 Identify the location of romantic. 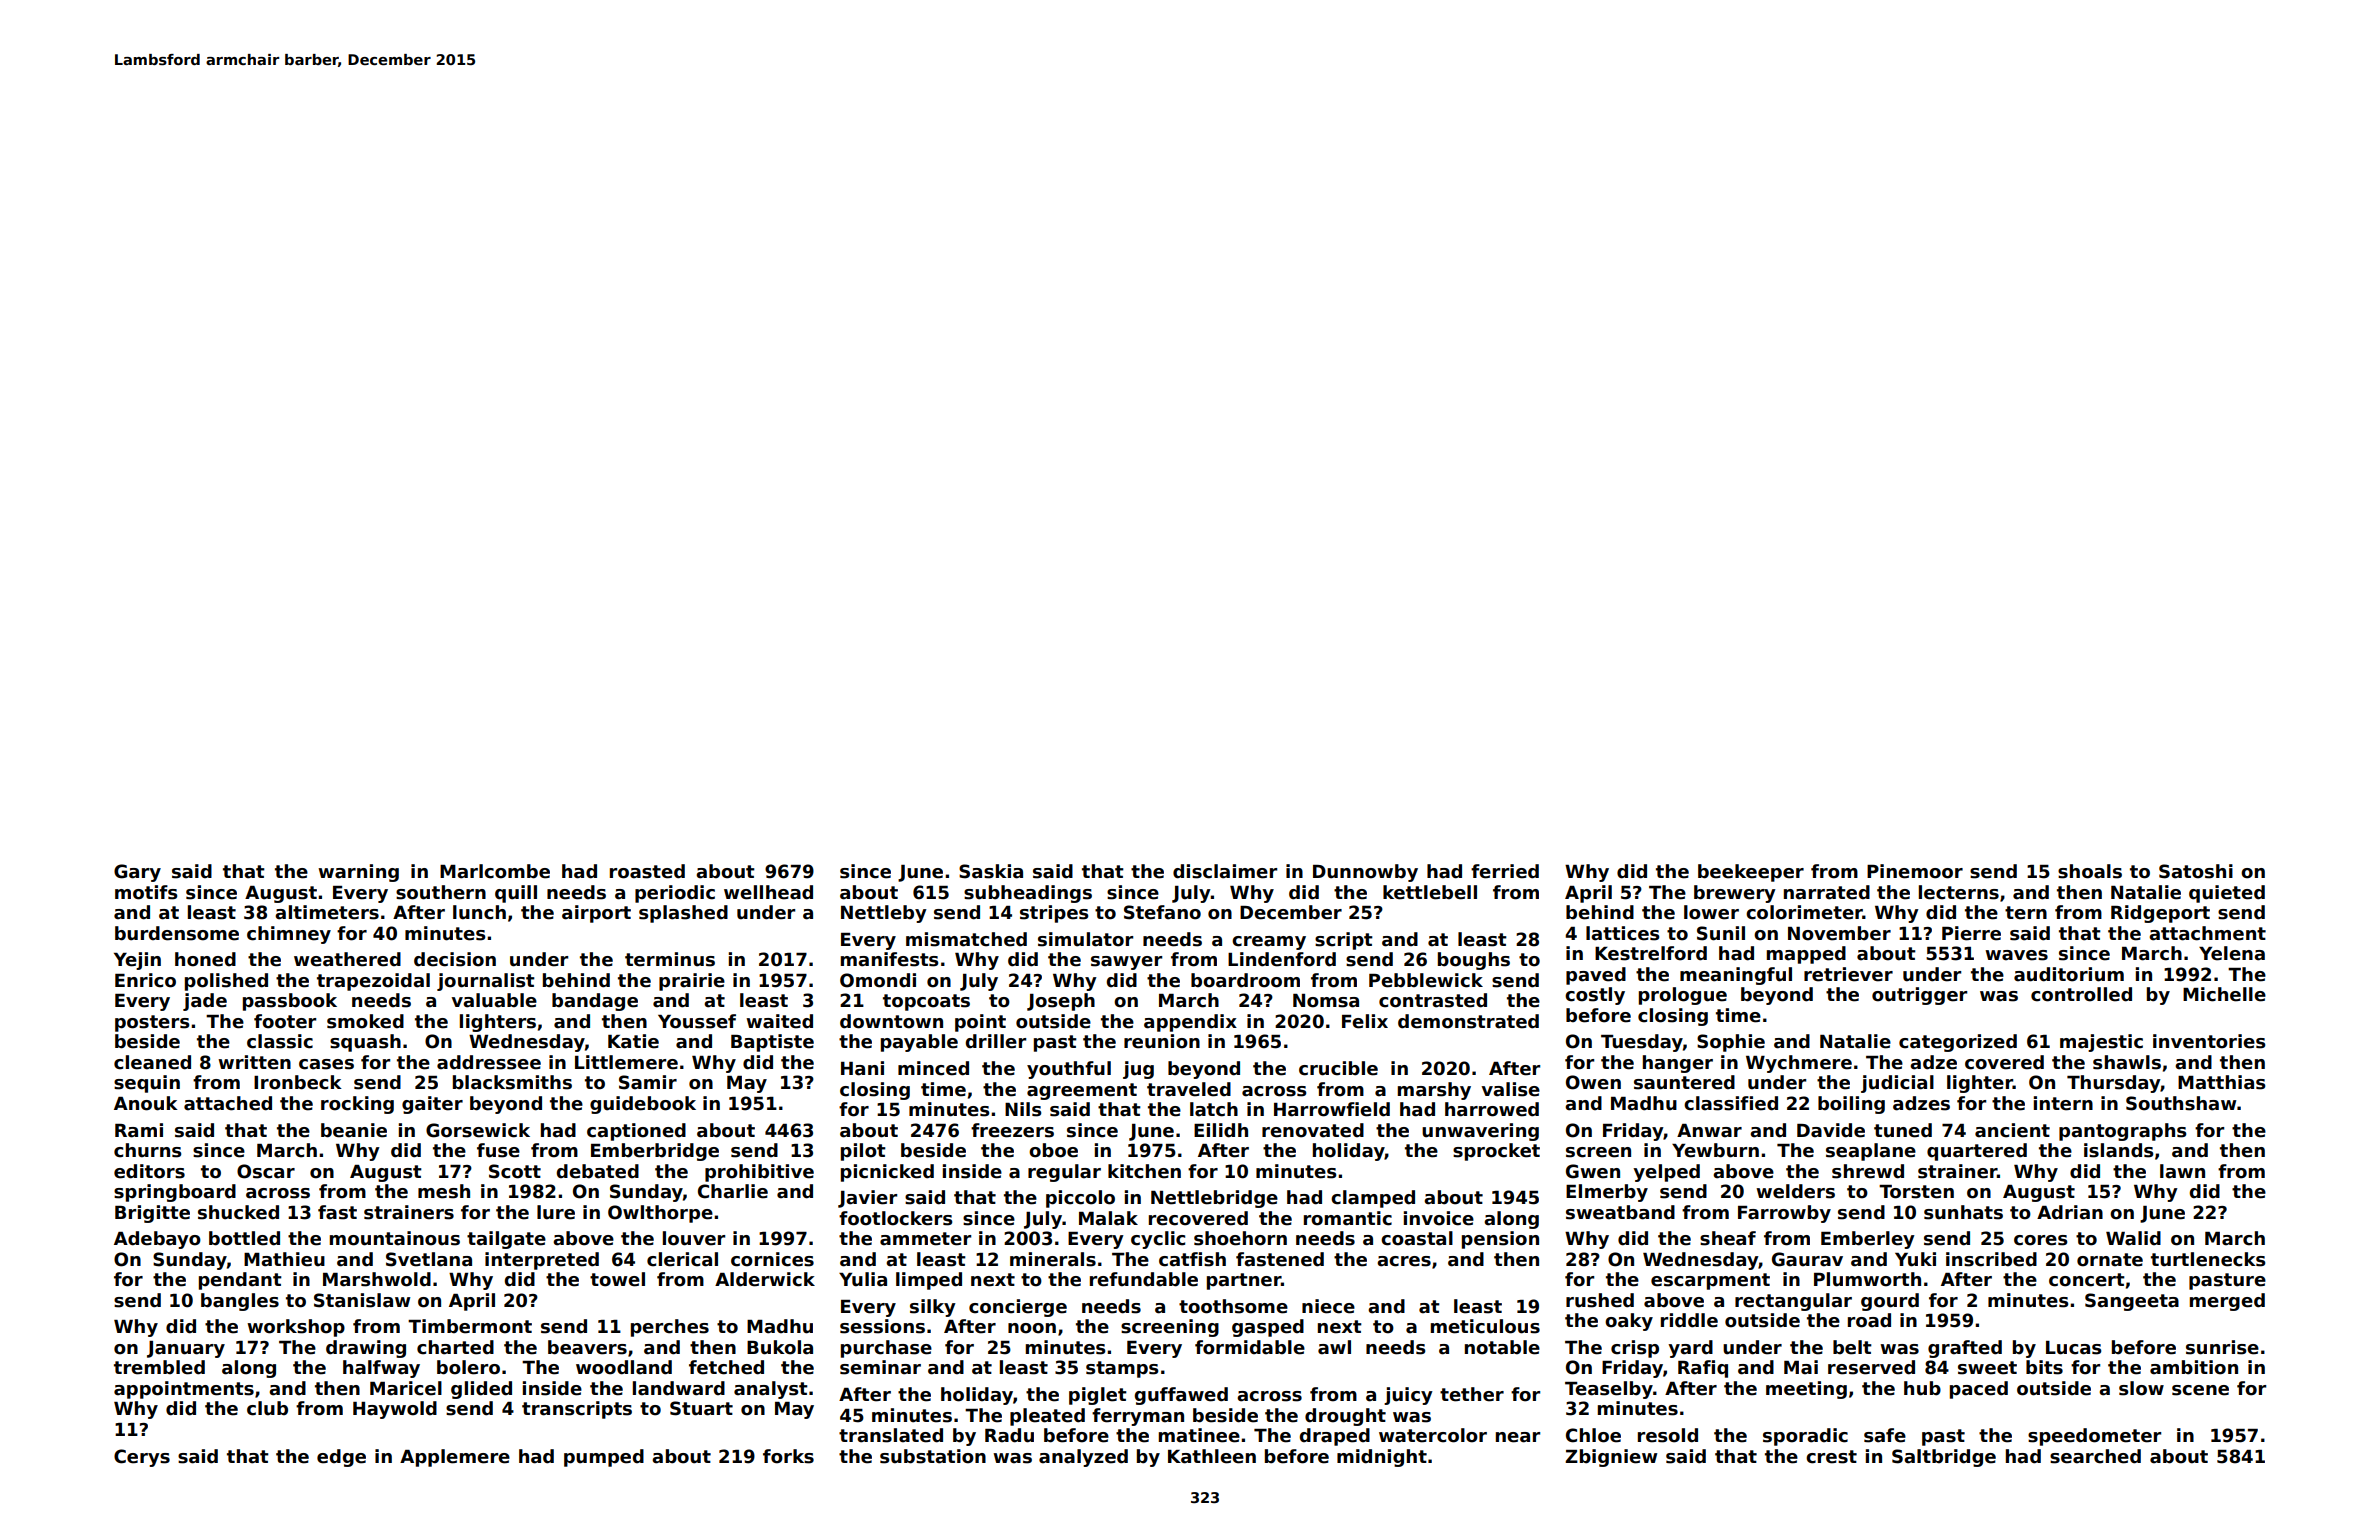
(1348, 1218).
